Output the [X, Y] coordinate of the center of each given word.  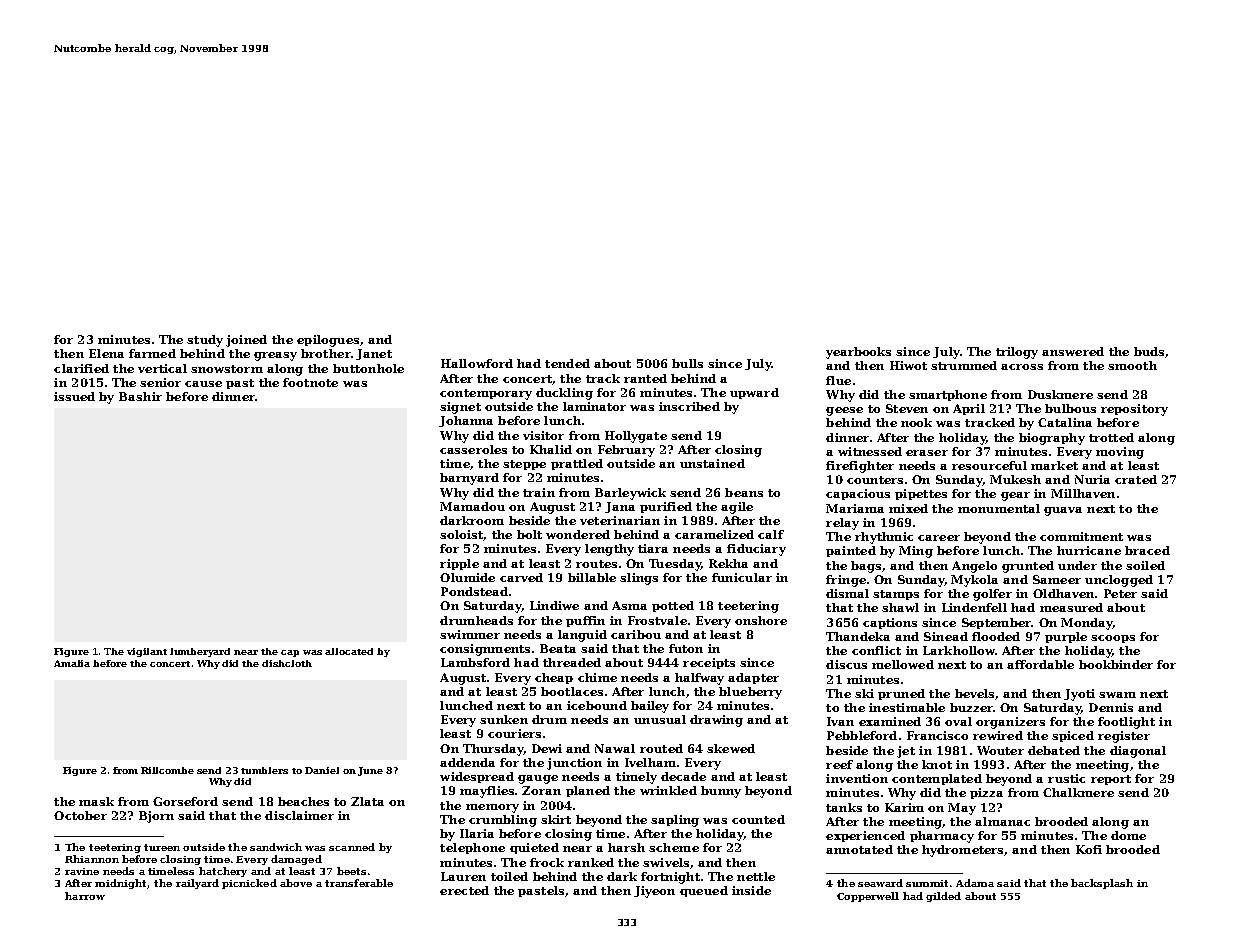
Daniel [322, 770]
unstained [712, 463]
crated [1136, 479]
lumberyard [200, 652]
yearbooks [858, 353]
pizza [986, 793]
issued [74, 396]
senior [160, 382]
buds [1149, 351]
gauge [538, 779]
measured [1071, 607]
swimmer [470, 634]
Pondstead [474, 591]
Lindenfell [974, 607]
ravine [82, 871]
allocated [349, 651]
